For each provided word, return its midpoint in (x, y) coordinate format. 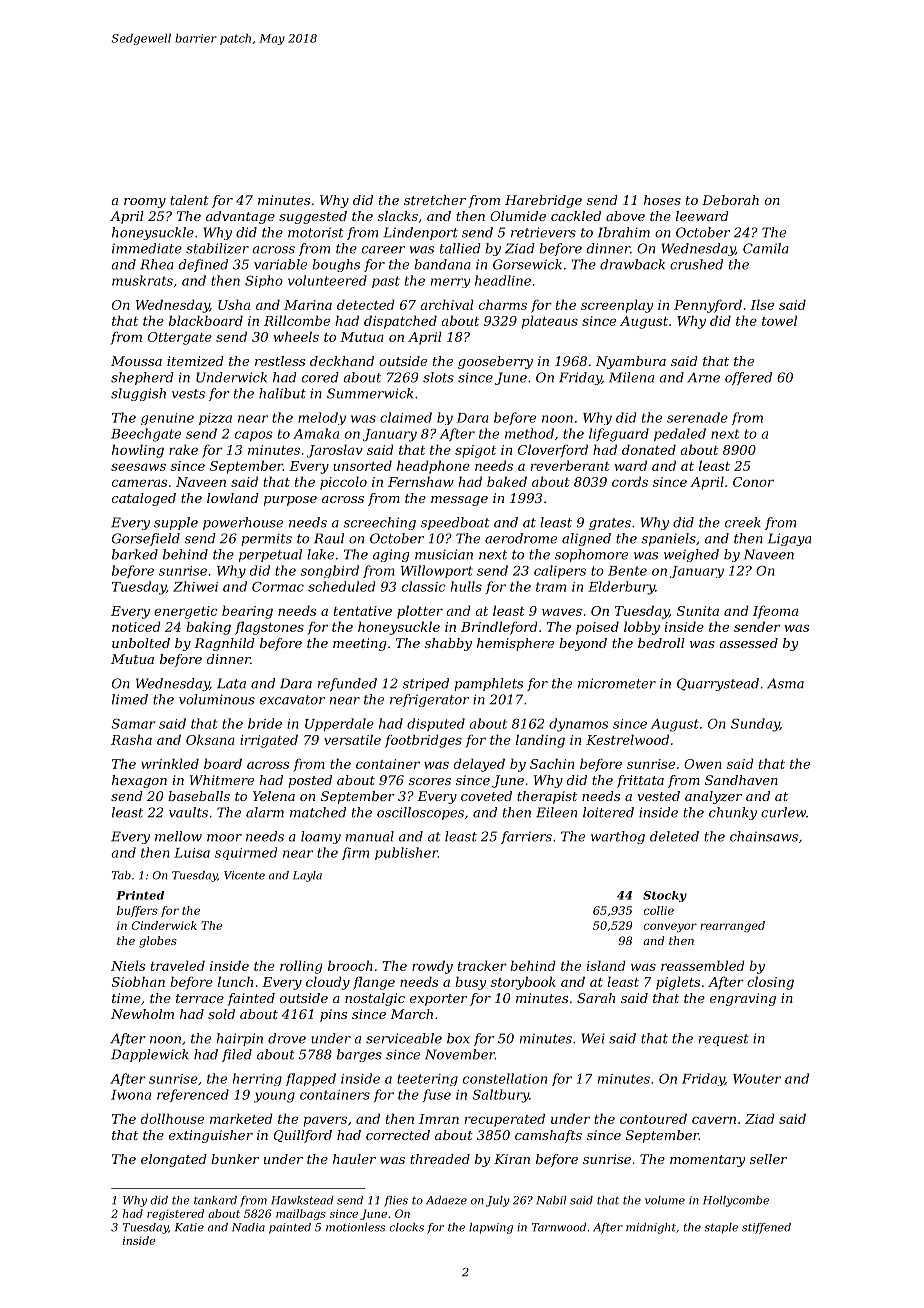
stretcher (435, 200)
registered (175, 1214)
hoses (662, 200)
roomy (145, 203)
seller (768, 1159)
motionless (355, 1227)
